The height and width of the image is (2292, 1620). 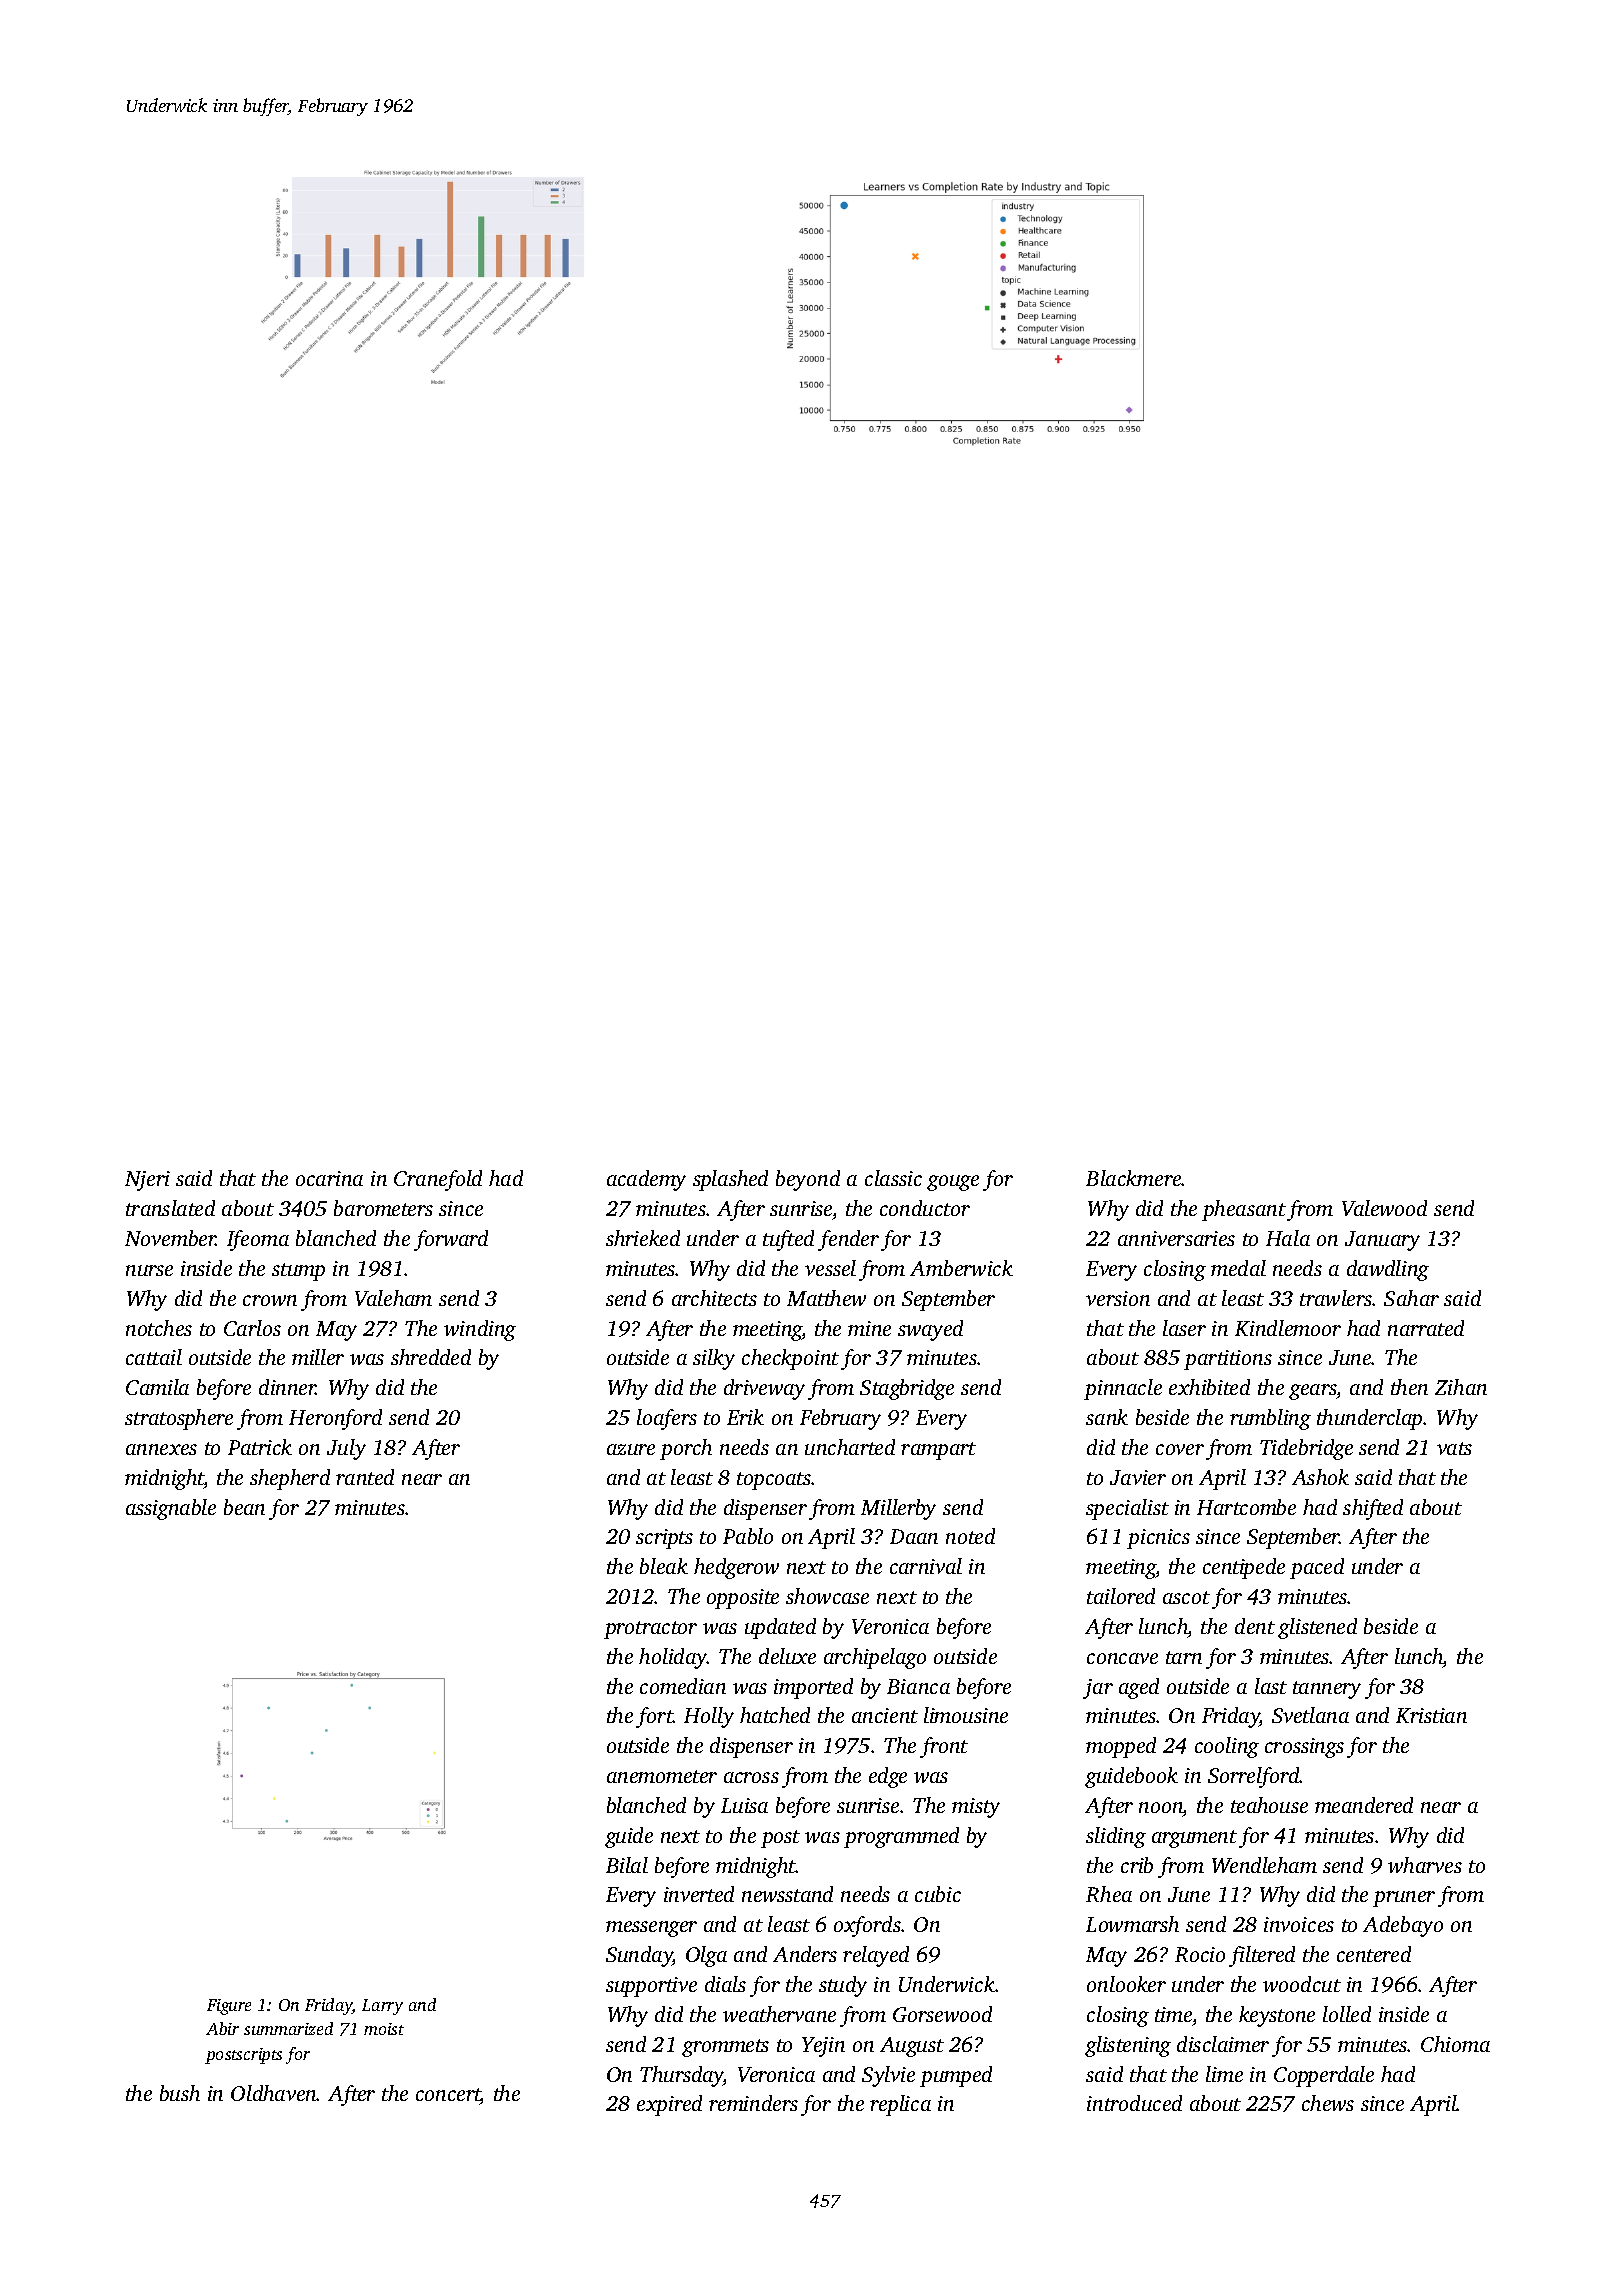 I want to click on stratosphere, so click(x=179, y=1419).
